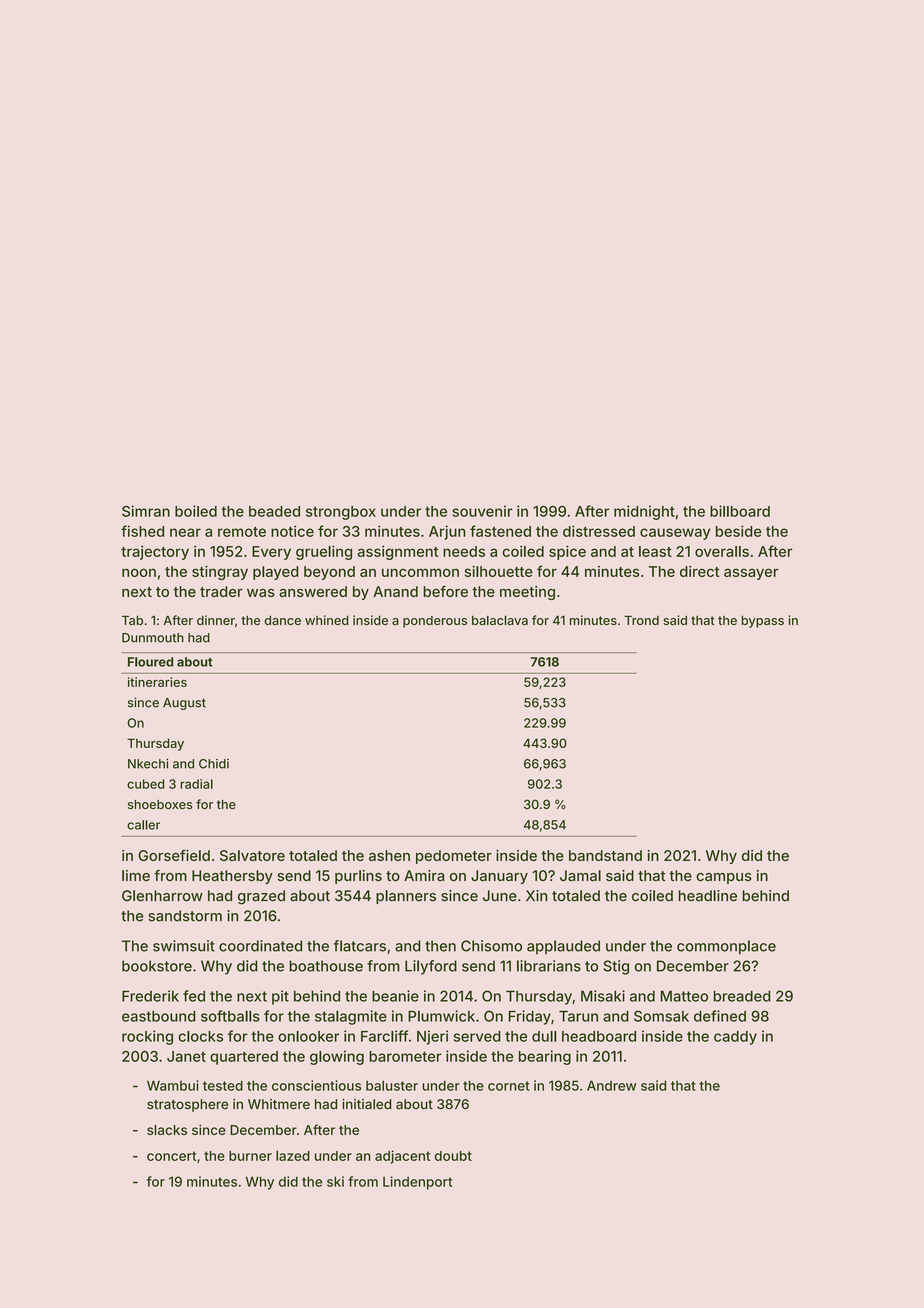 This screenshot has width=924, height=1308. What do you see at coordinates (187, 1105) in the screenshot?
I see `stratosphere` at bounding box center [187, 1105].
